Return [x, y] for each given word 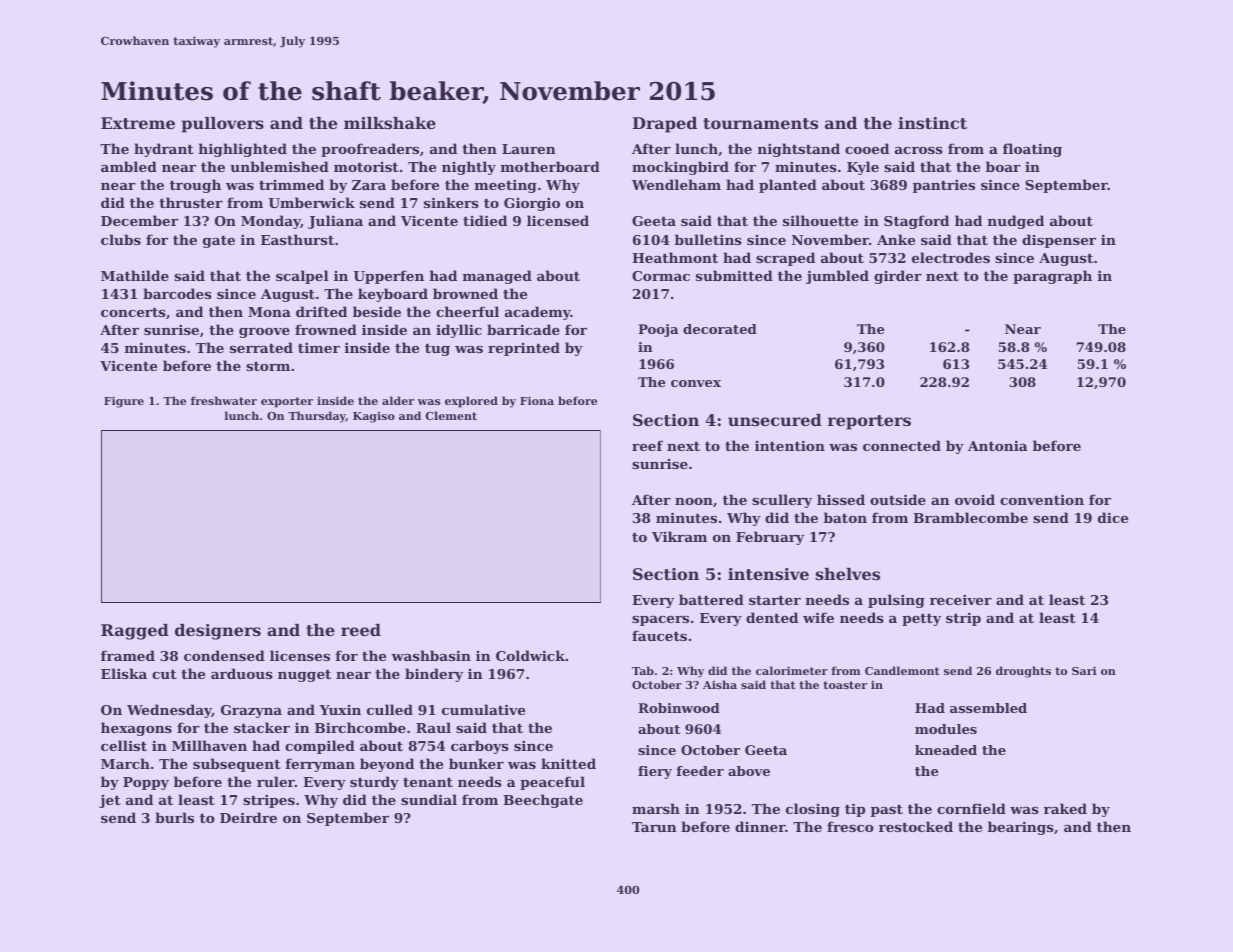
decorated [720, 329]
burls [174, 817]
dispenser [1059, 241]
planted [788, 186]
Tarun [654, 827]
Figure [124, 402]
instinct [932, 123]
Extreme [138, 123]
